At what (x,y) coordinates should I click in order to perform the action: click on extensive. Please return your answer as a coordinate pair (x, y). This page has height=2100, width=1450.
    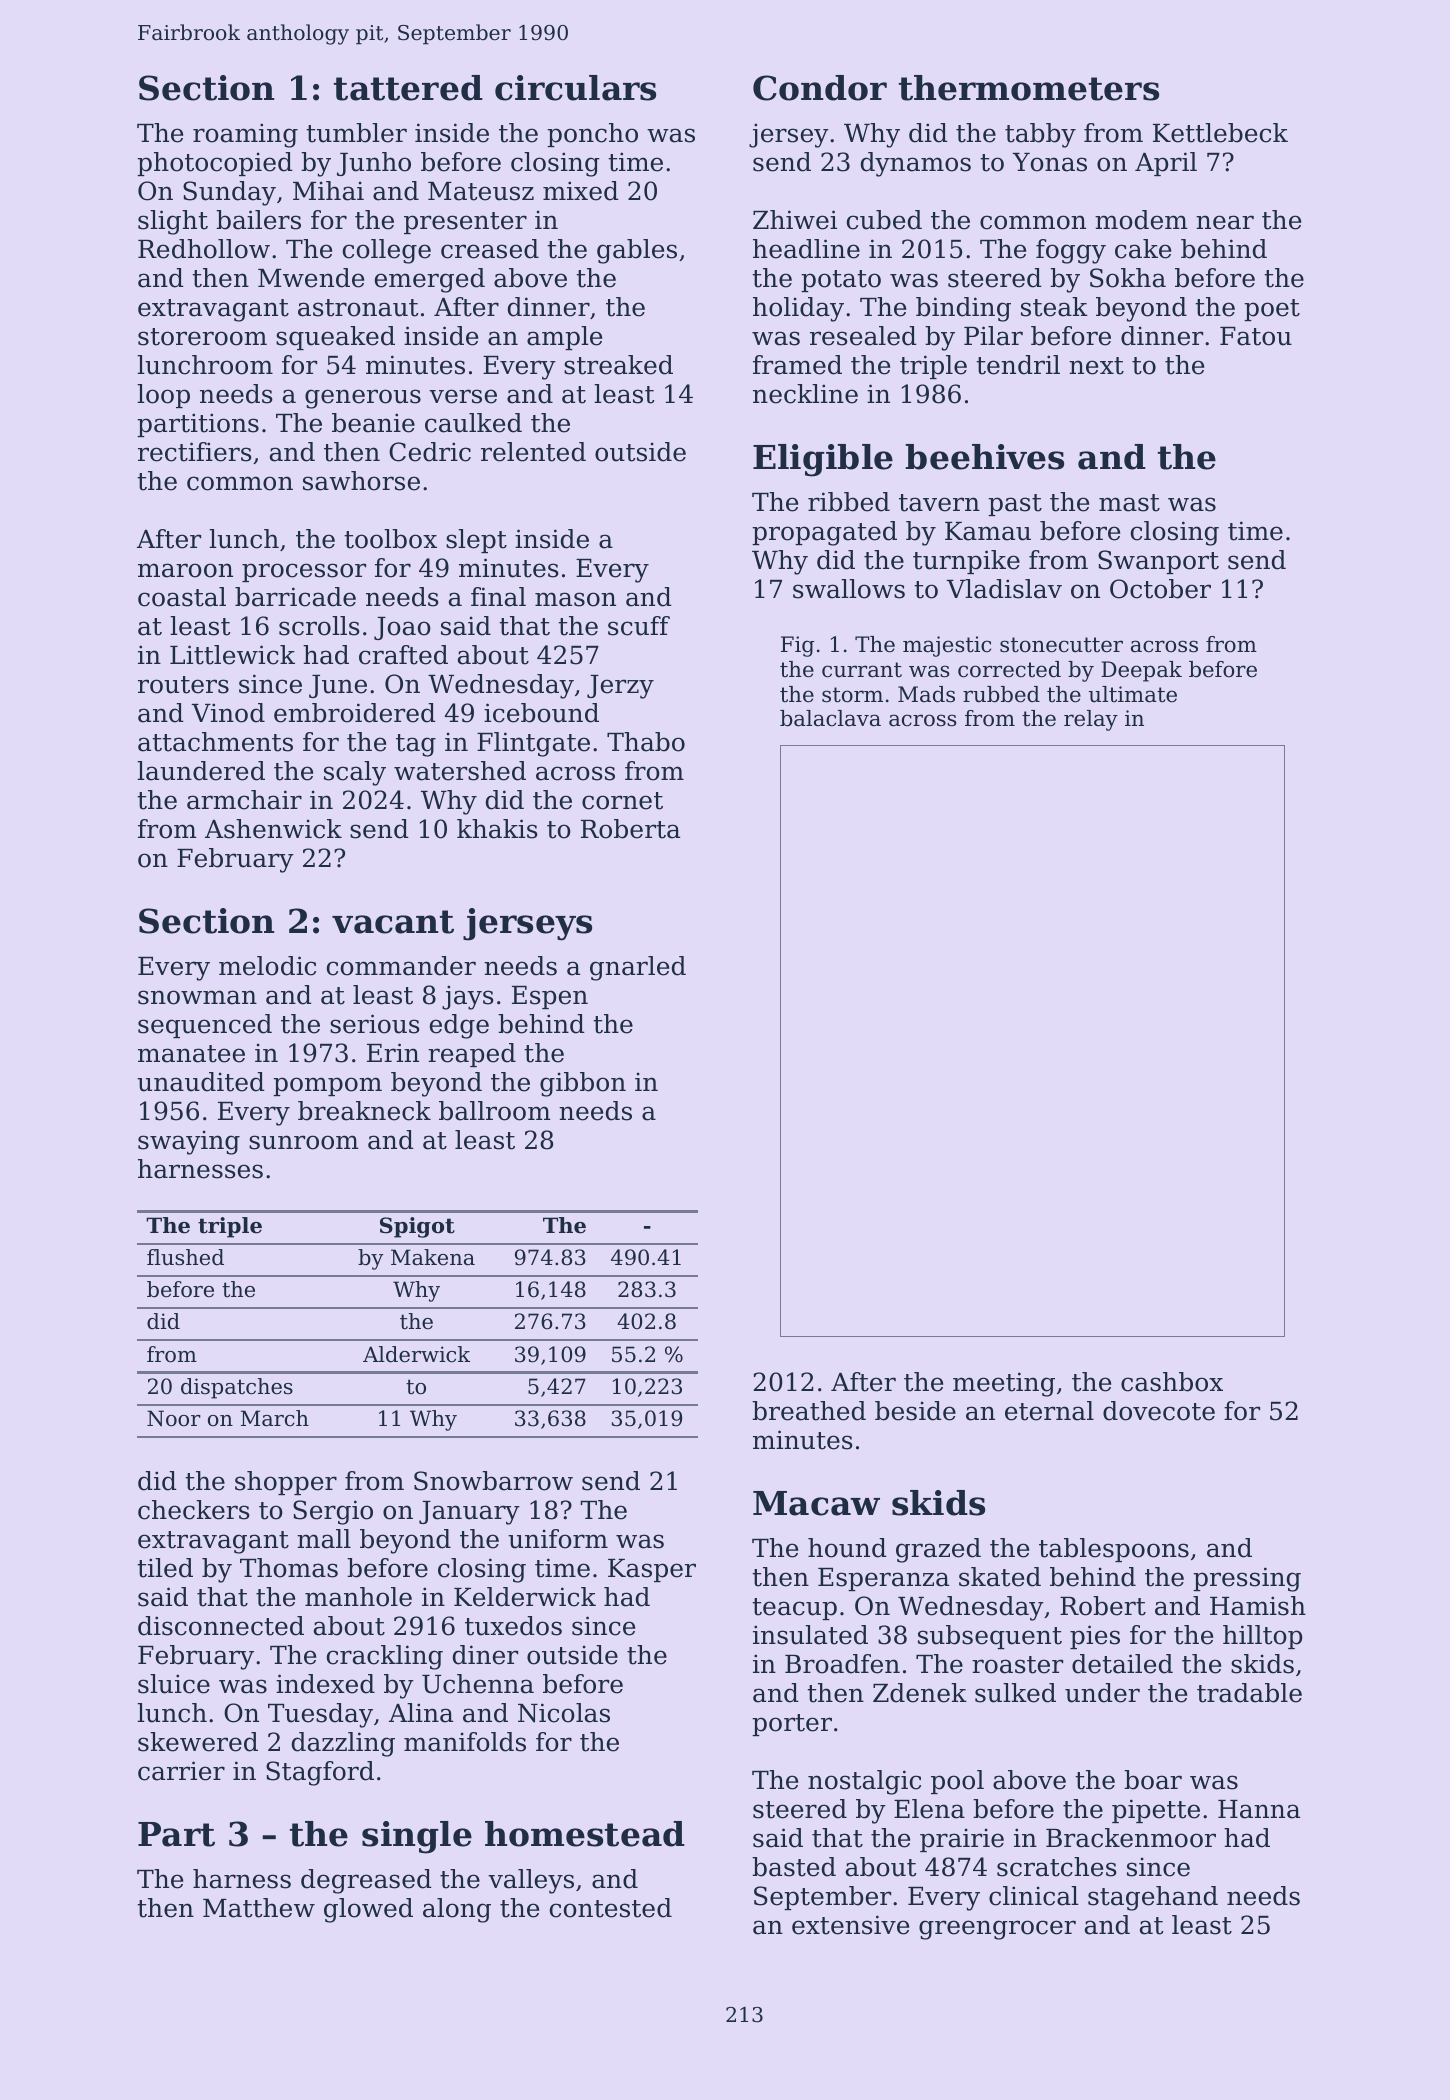
    Looking at the image, I should click on (850, 1925).
